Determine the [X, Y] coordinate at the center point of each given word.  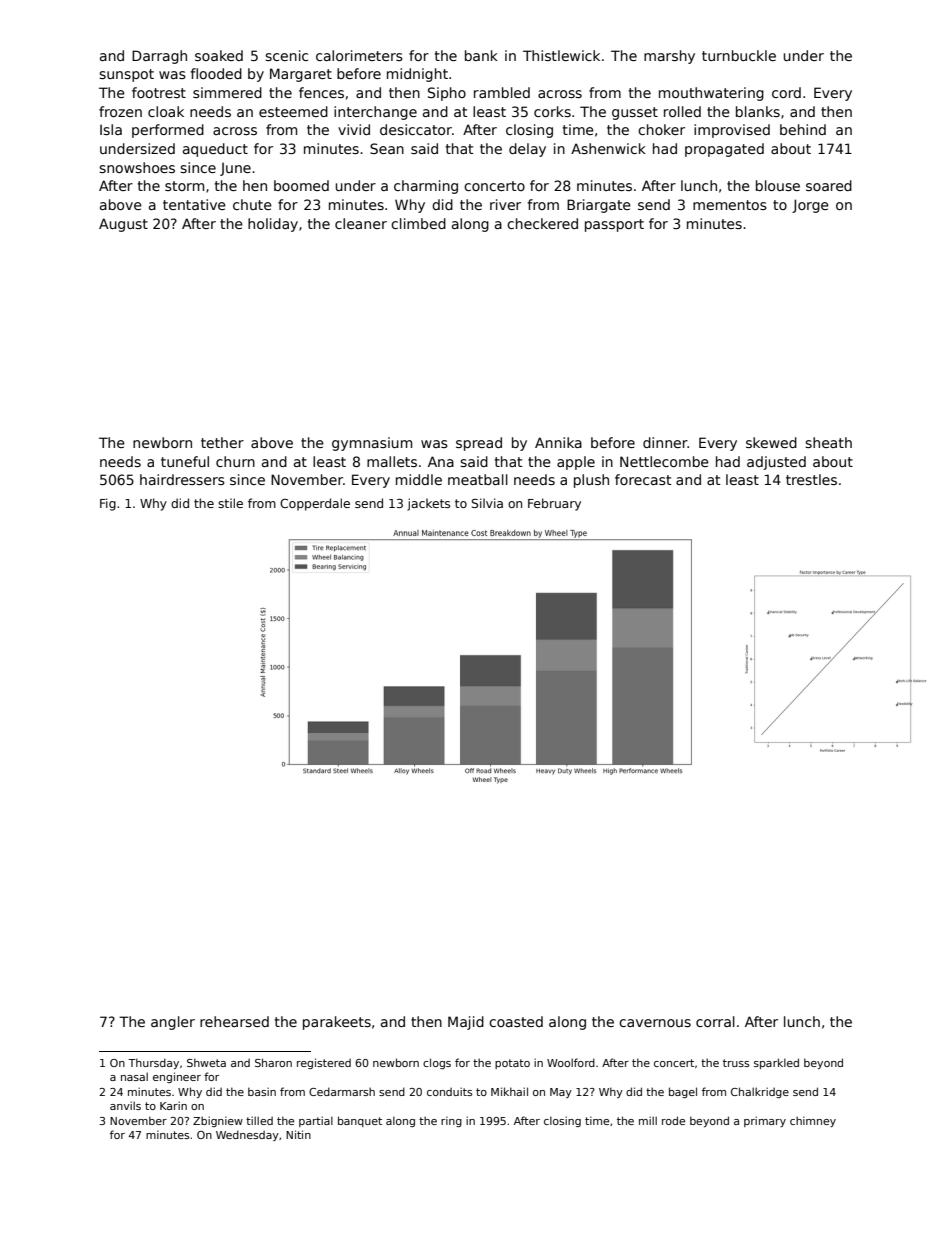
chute [252, 204]
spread [479, 444]
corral [715, 1021]
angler [173, 1023]
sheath [828, 442]
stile [230, 503]
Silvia [487, 503]
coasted [516, 1021]
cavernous [655, 1023]
